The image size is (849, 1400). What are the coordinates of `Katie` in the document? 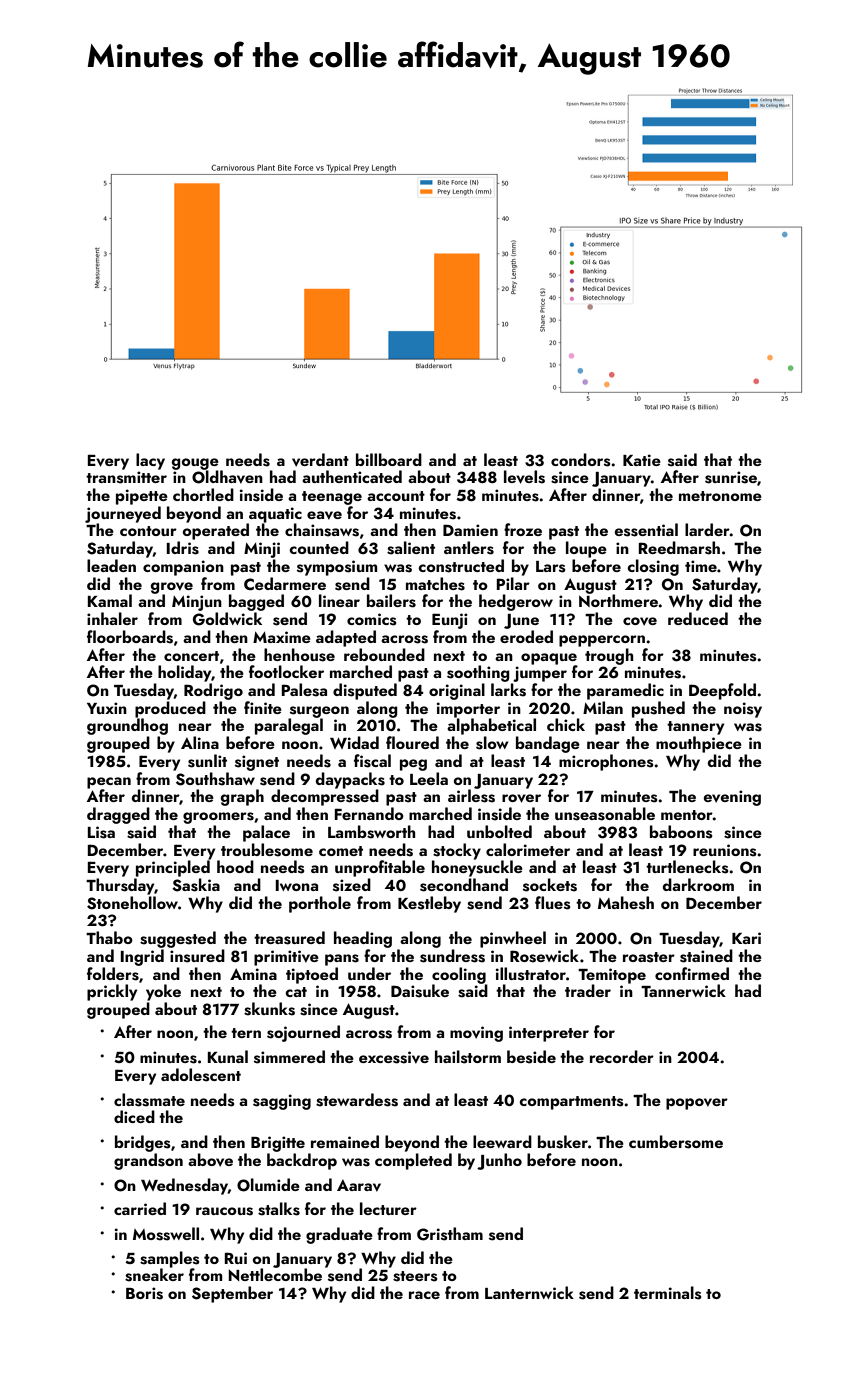 It's located at (642, 460).
